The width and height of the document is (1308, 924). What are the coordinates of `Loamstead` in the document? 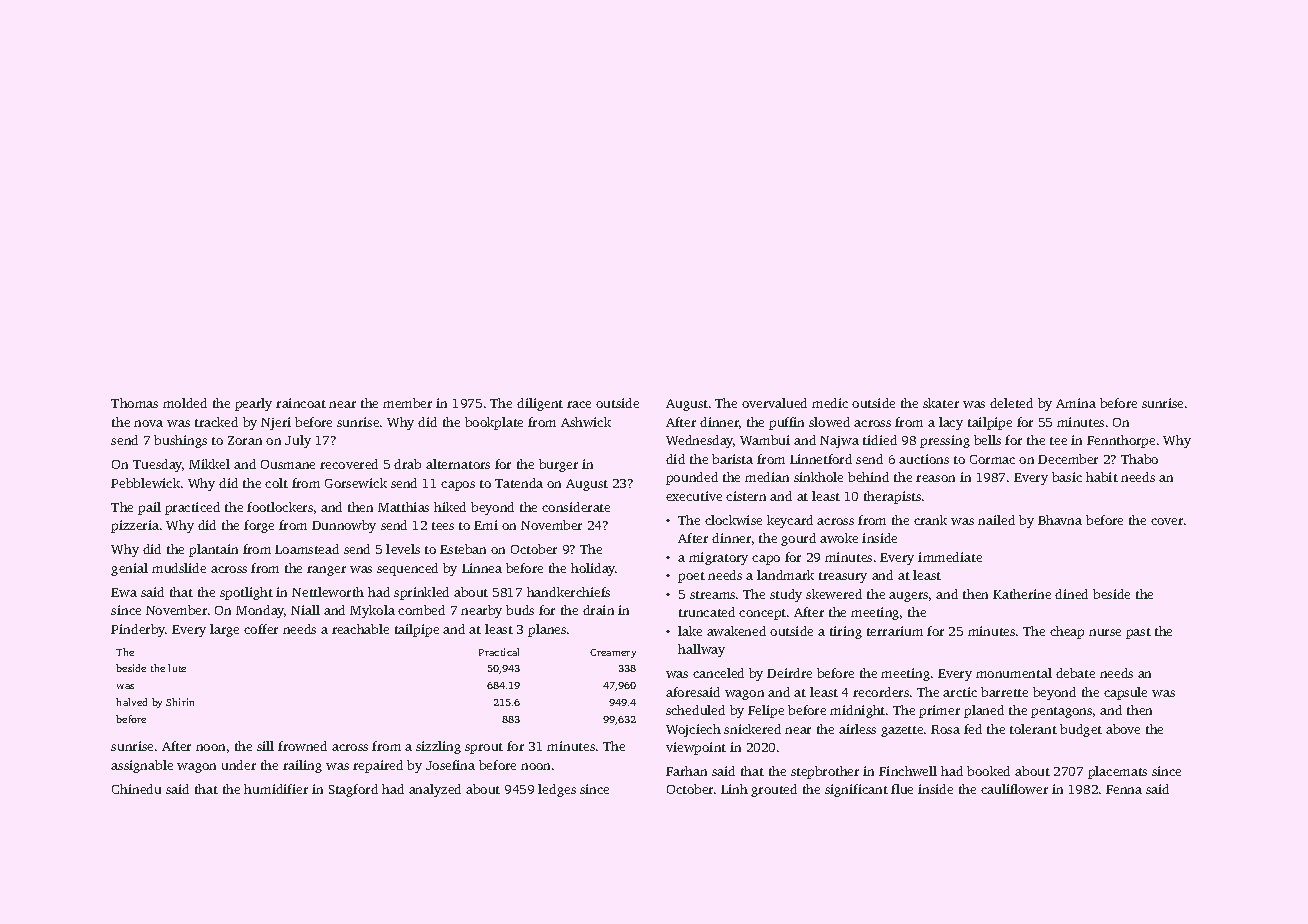 It's located at (307, 549).
